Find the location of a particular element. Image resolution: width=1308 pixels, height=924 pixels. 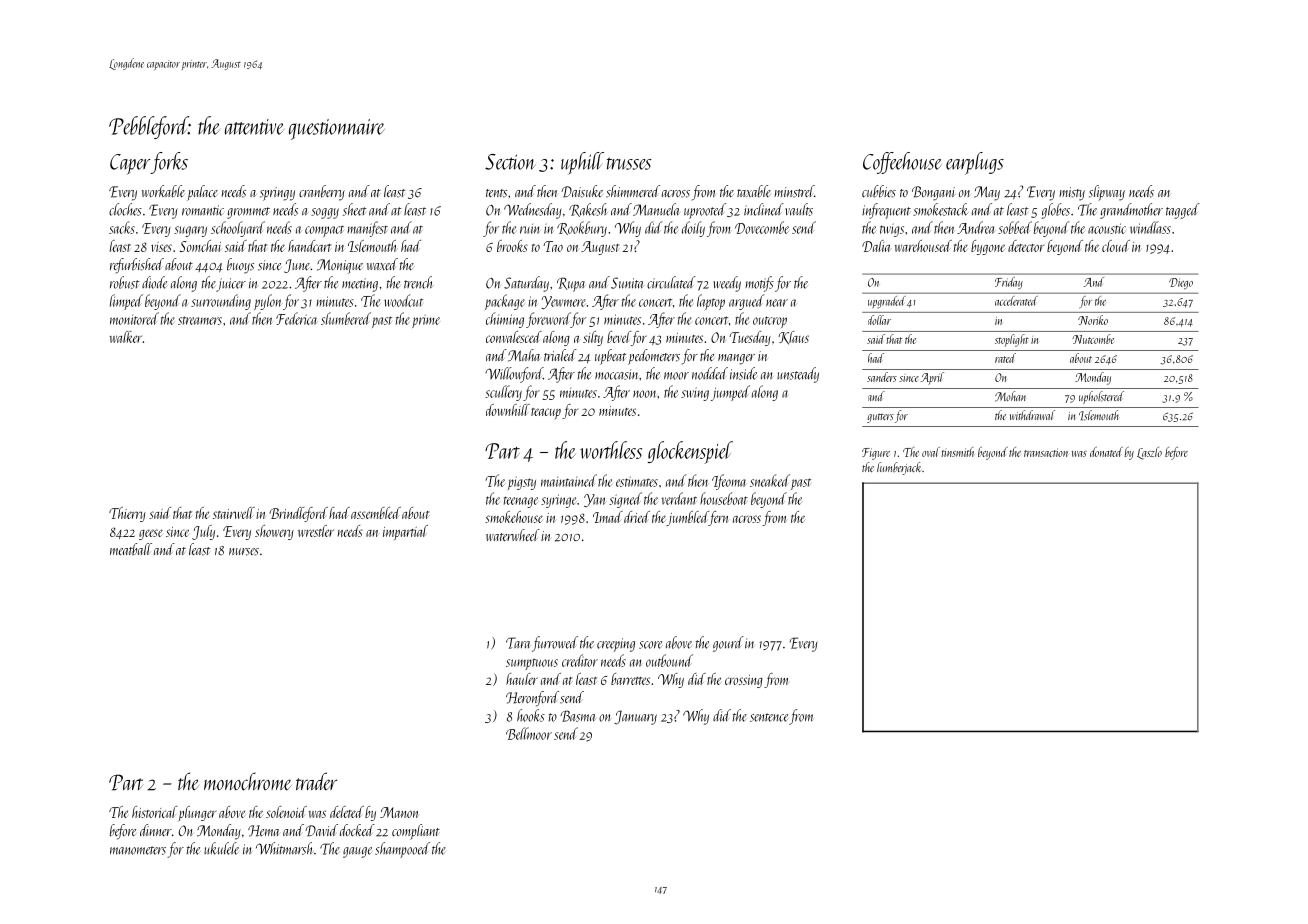

Whitmarsh is located at coordinates (284, 848).
